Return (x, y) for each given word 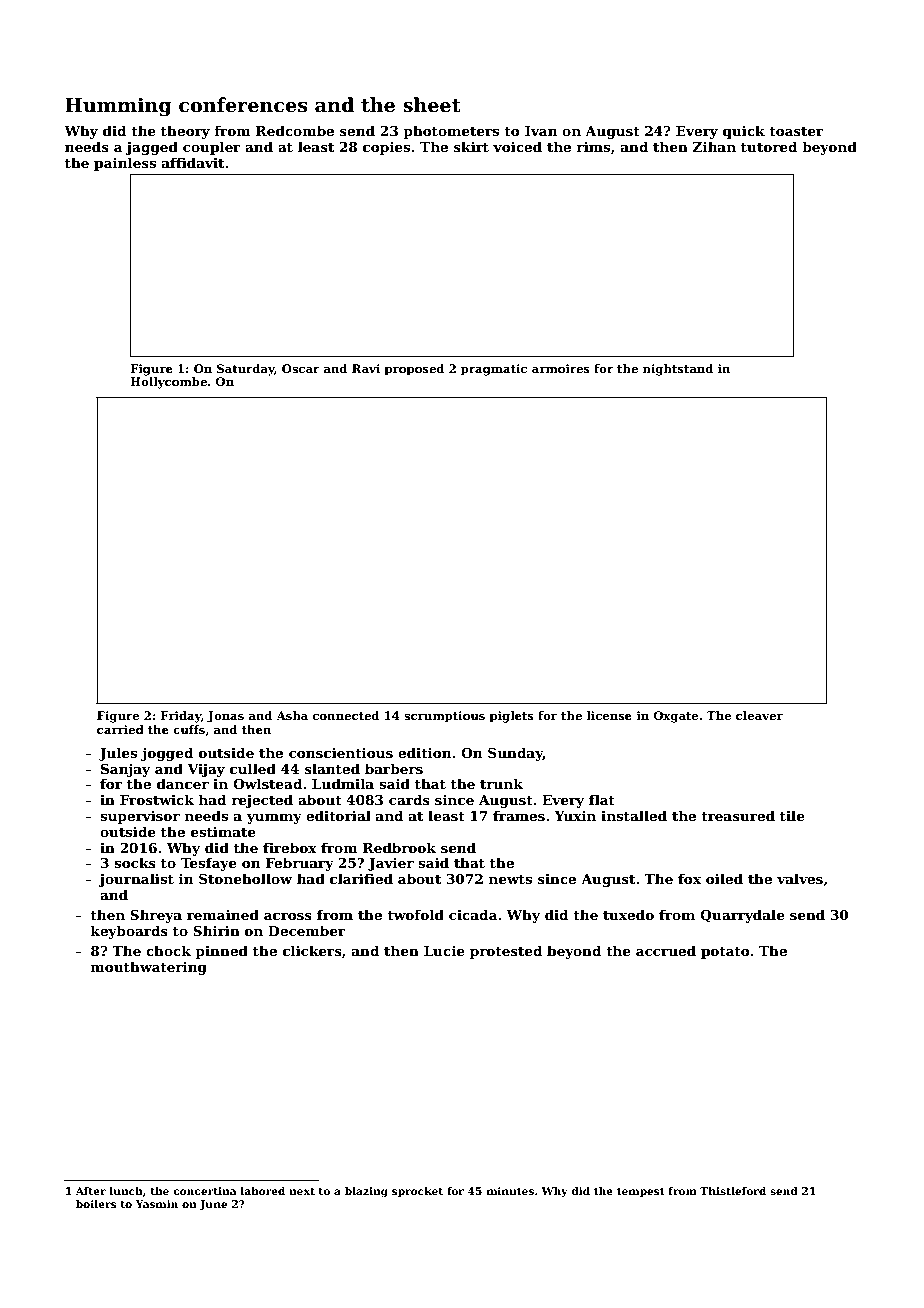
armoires (561, 368)
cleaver (759, 715)
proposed (414, 370)
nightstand (678, 370)
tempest (641, 1192)
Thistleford (733, 1191)
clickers (312, 950)
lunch (126, 1191)
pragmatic (494, 370)
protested (506, 952)
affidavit (193, 162)
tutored (769, 146)
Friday (181, 717)
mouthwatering (149, 968)
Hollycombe (168, 383)
